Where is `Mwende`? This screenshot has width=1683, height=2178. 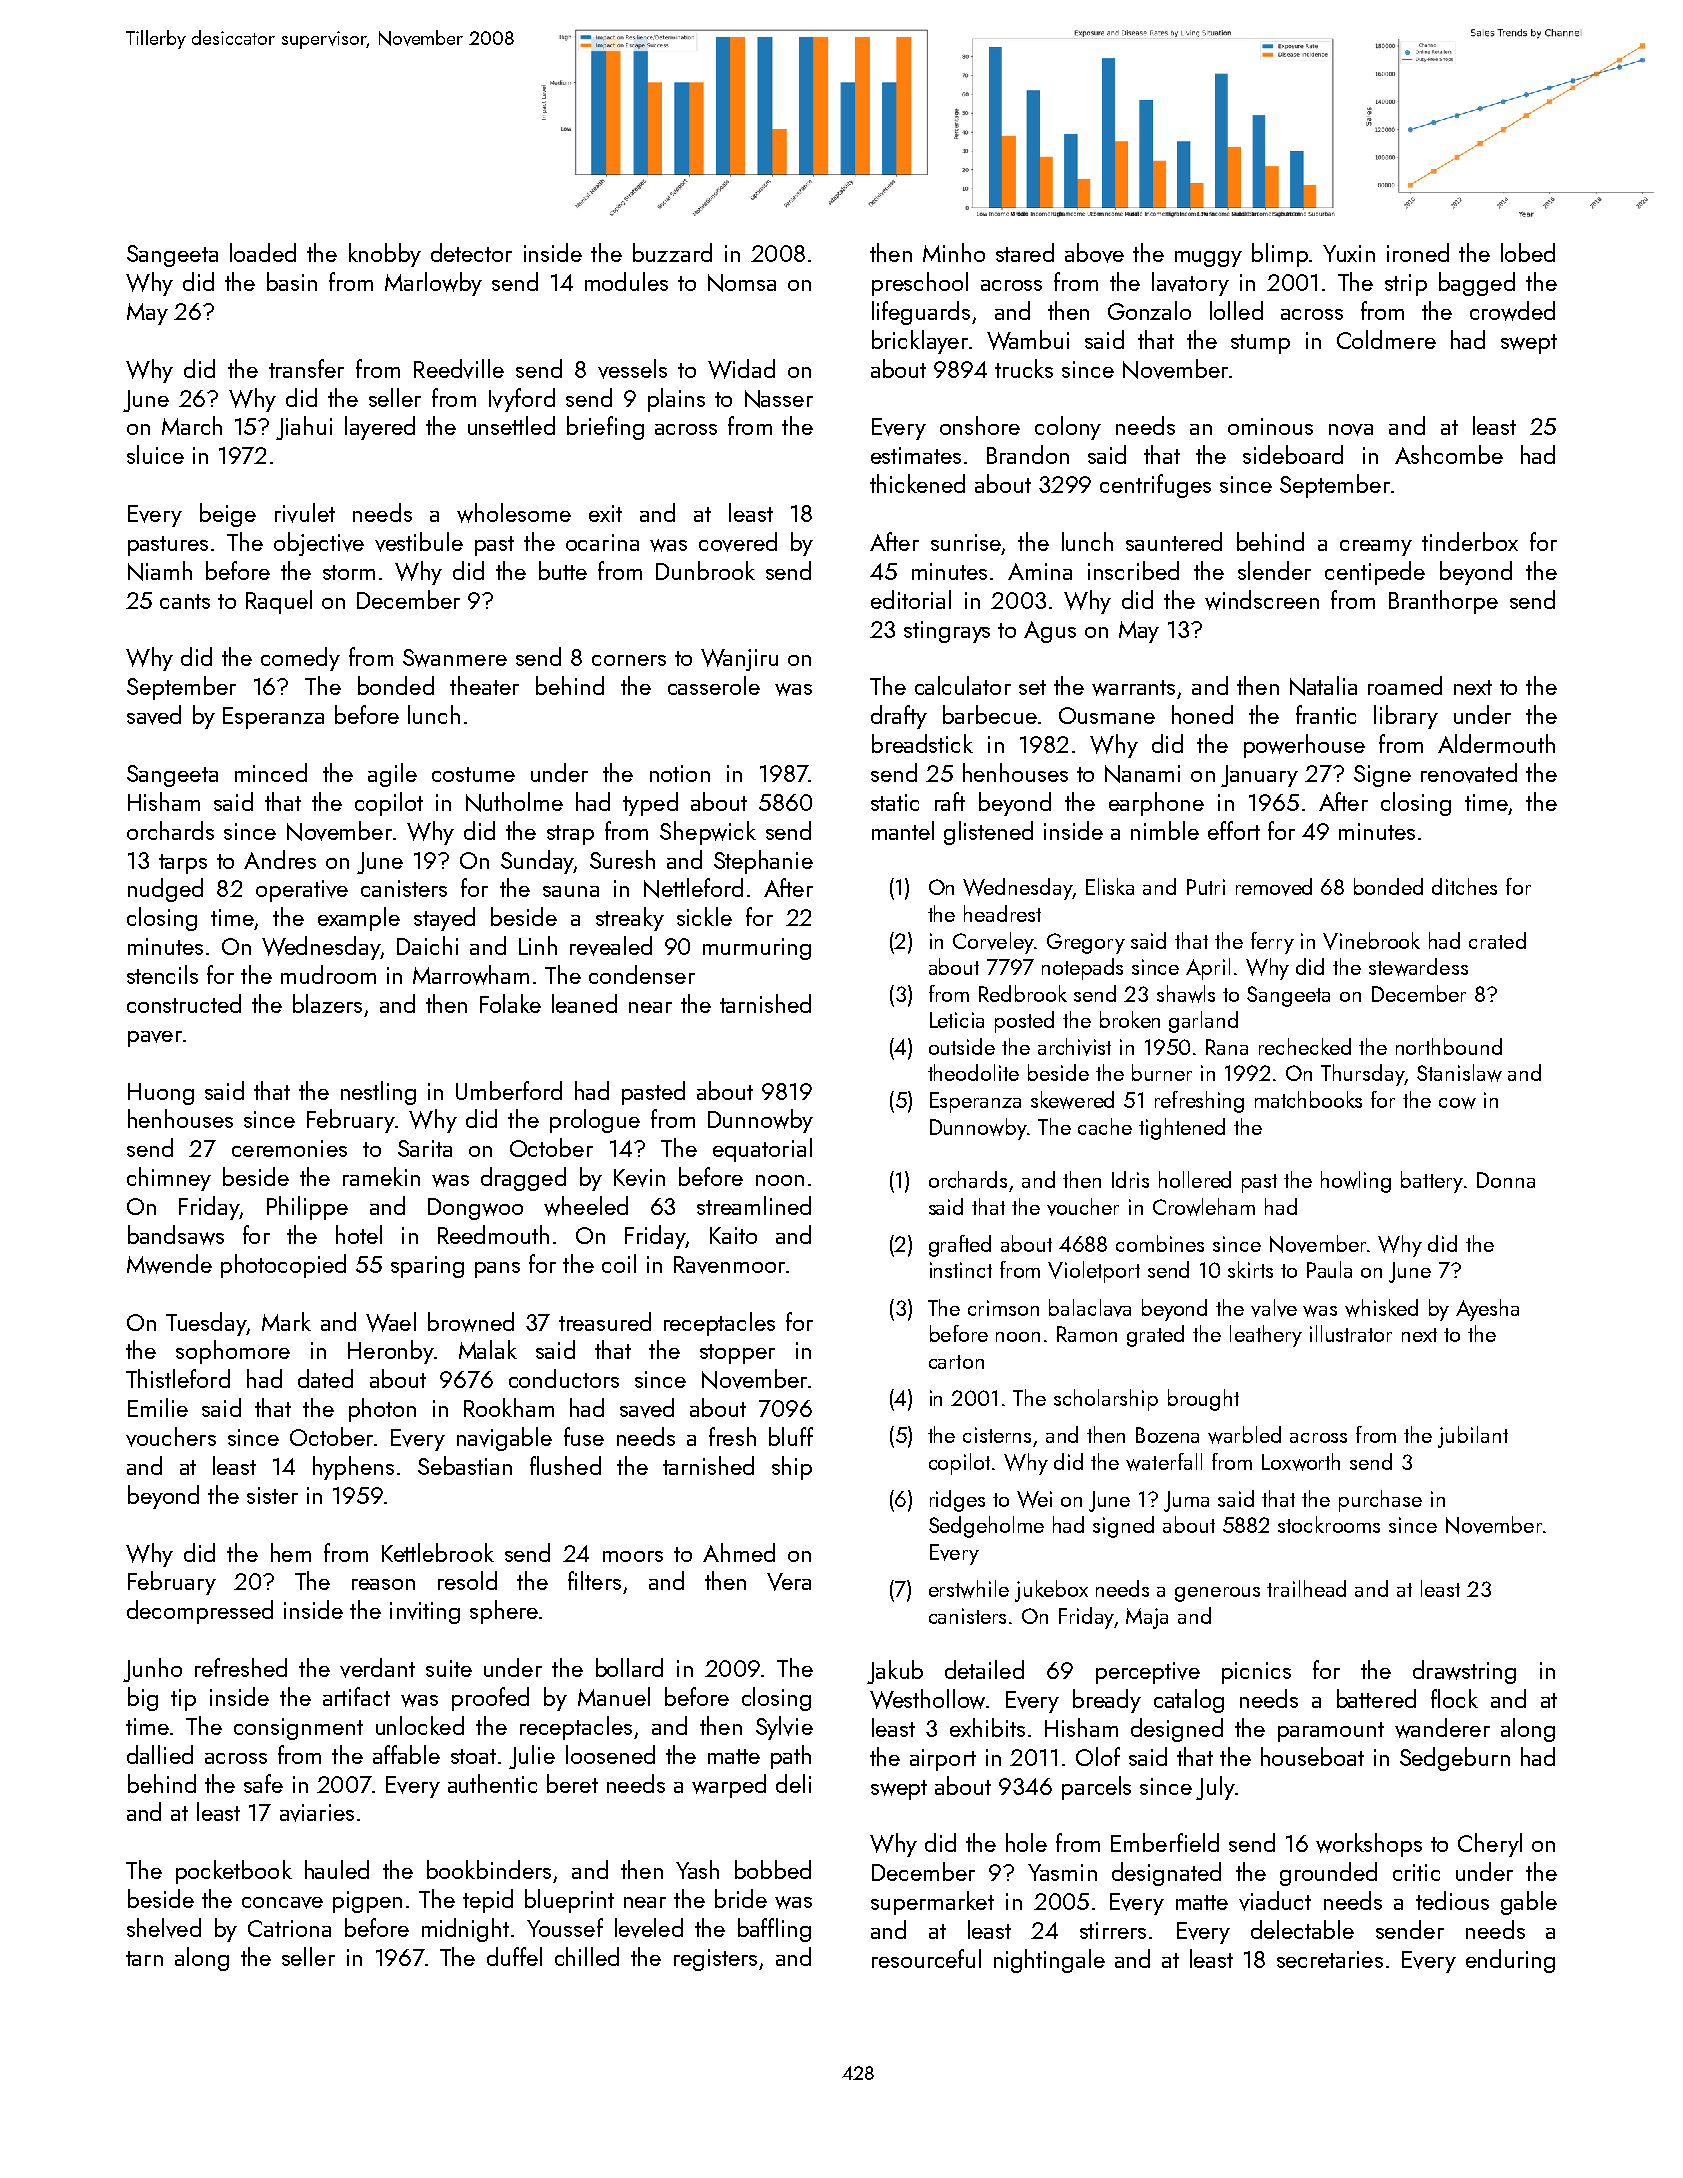 Mwende is located at coordinates (169, 1264).
